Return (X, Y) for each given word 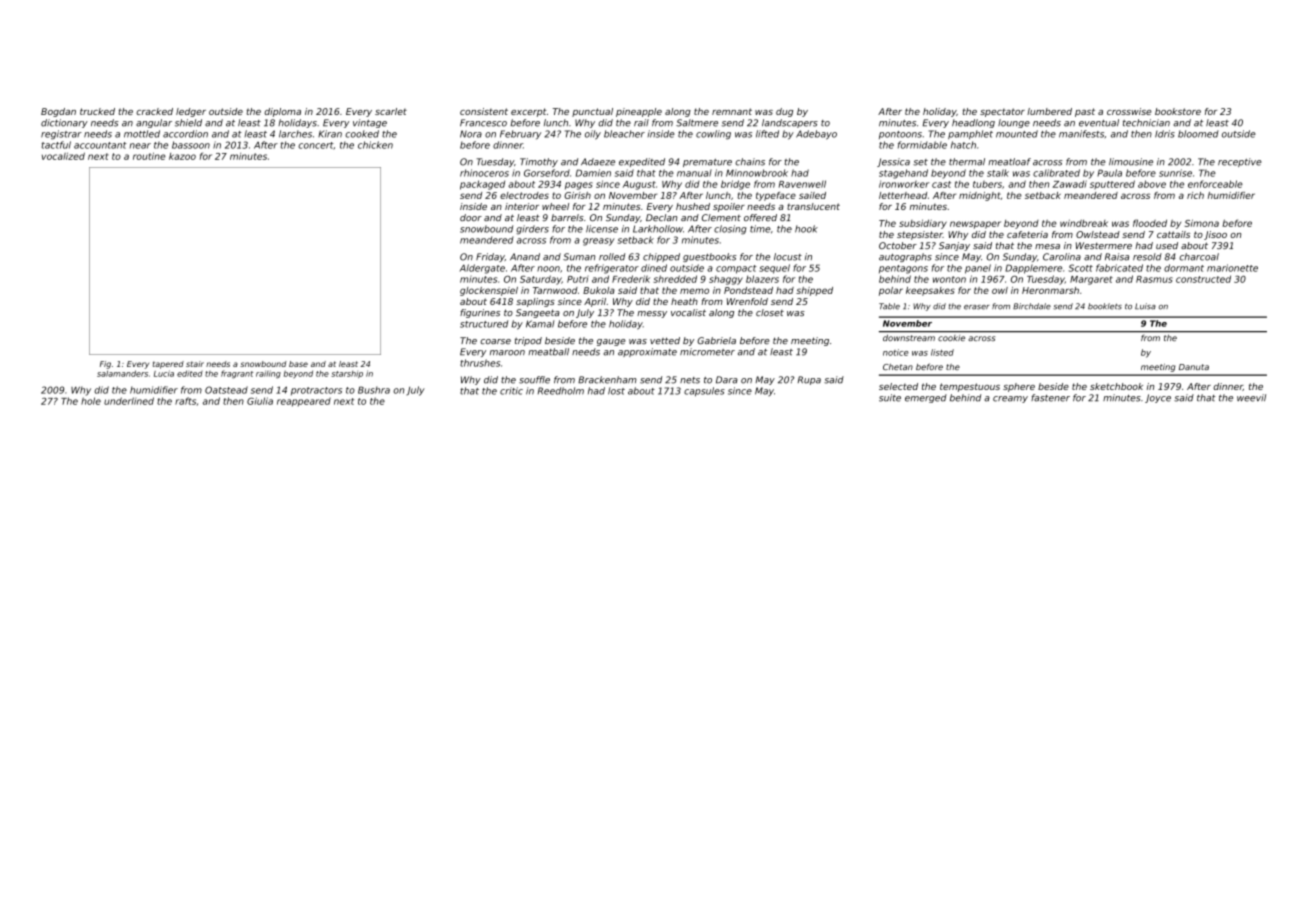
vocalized (63, 156)
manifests (1081, 134)
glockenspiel (489, 291)
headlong (973, 123)
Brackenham (607, 380)
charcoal (1199, 257)
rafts (185, 401)
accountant (100, 145)
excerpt (529, 112)
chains (750, 162)
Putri (577, 279)
